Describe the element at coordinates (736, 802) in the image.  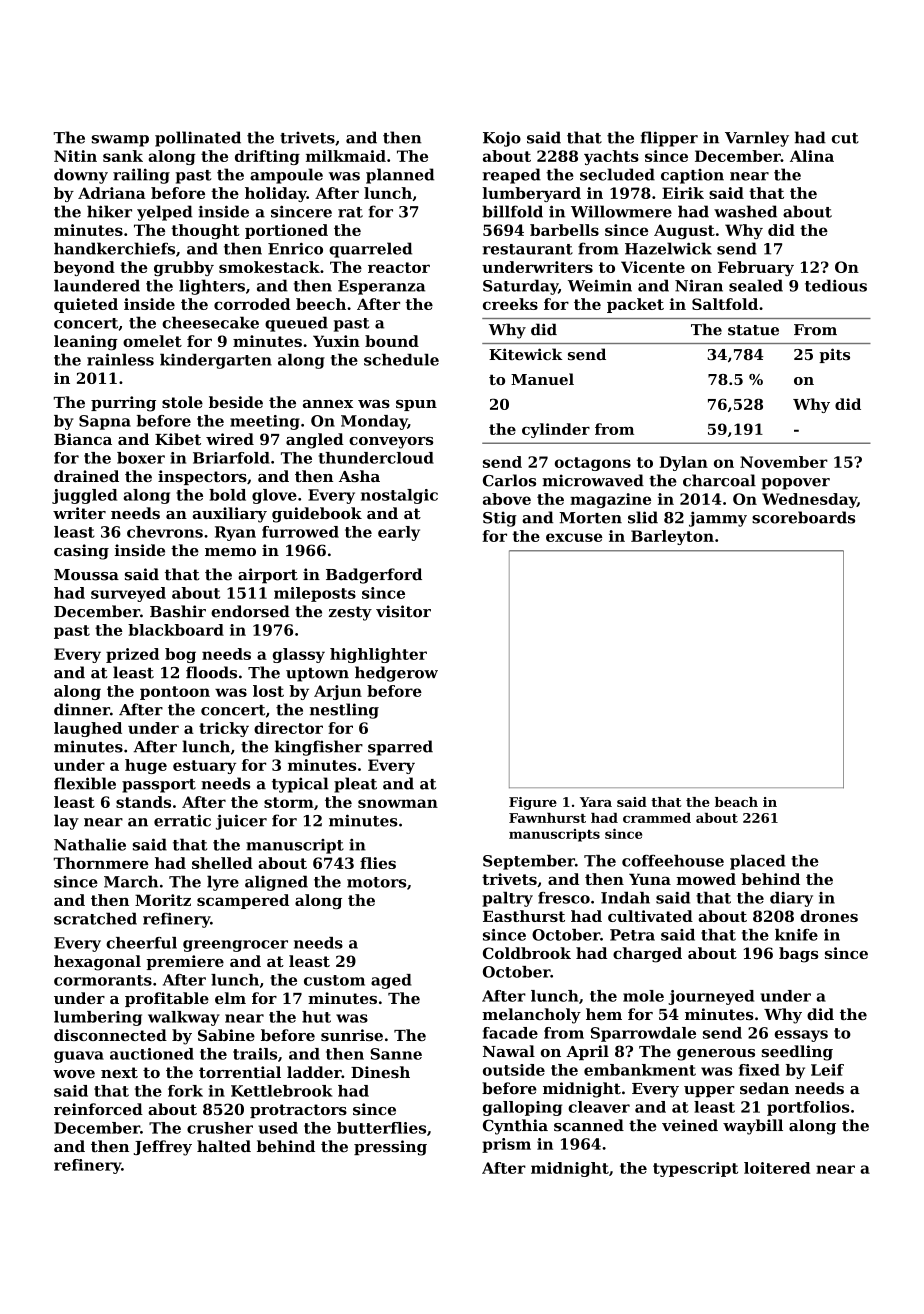
I see `beach` at that location.
